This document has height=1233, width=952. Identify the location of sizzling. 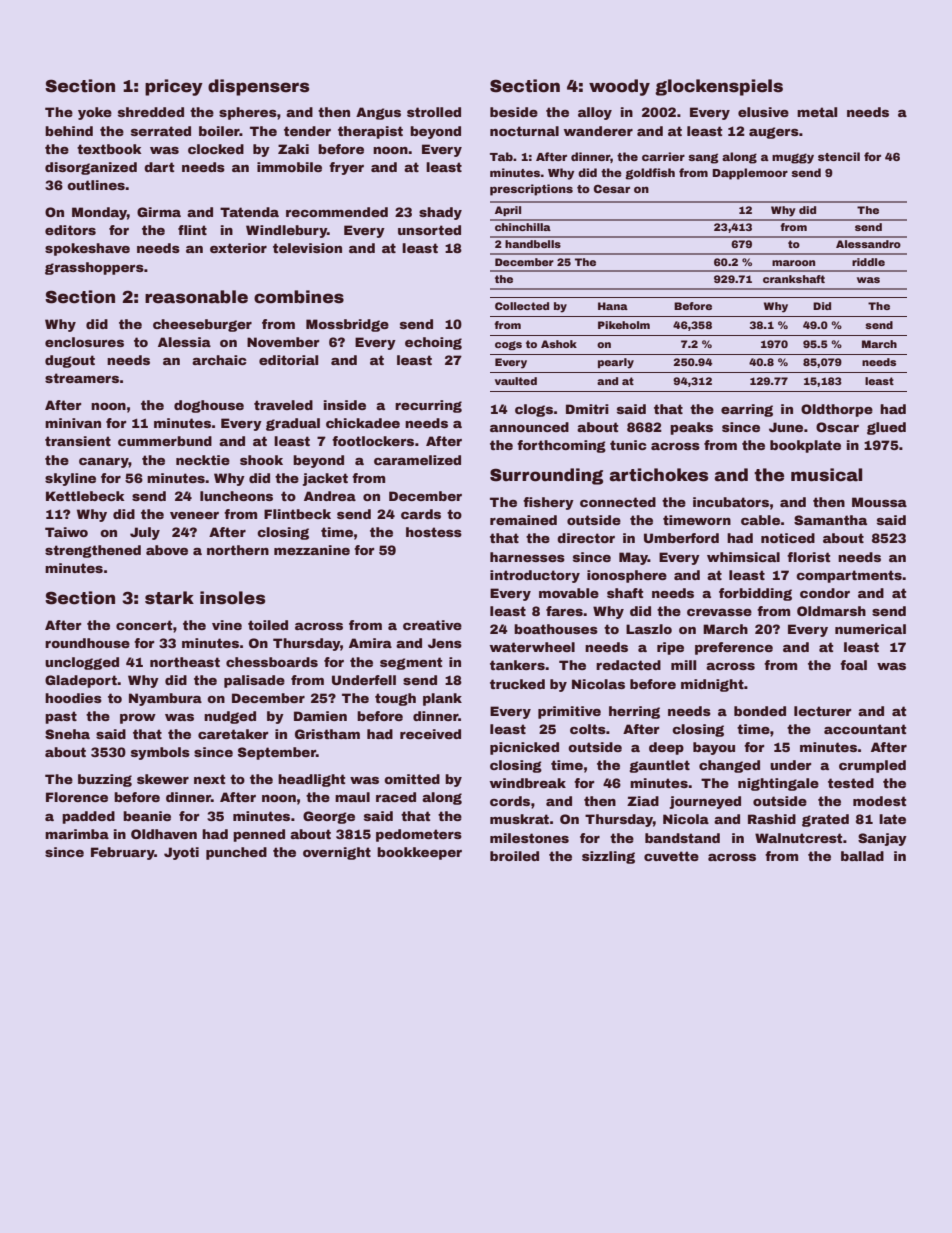
(608, 857).
